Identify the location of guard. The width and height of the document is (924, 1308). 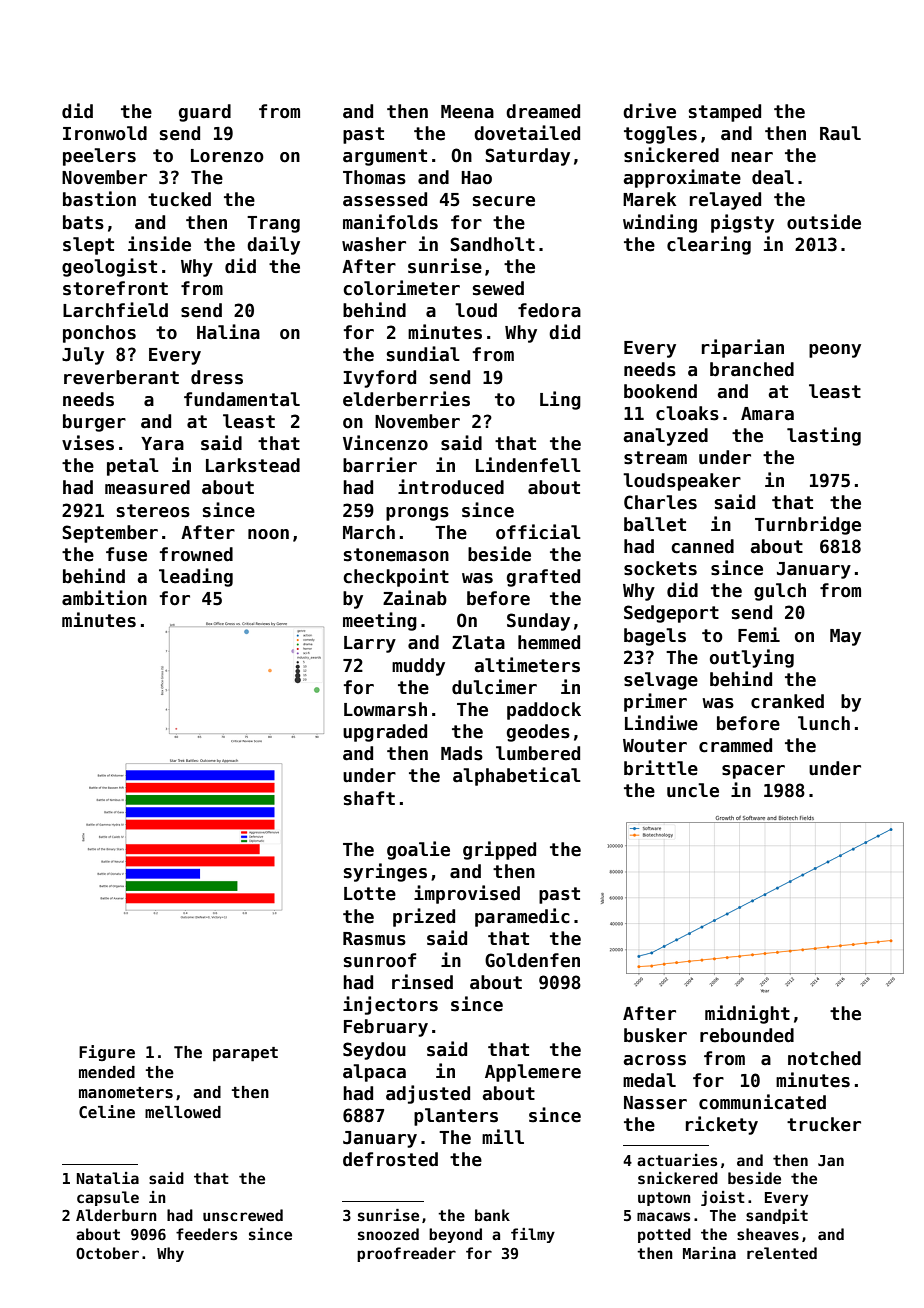
(205, 113).
